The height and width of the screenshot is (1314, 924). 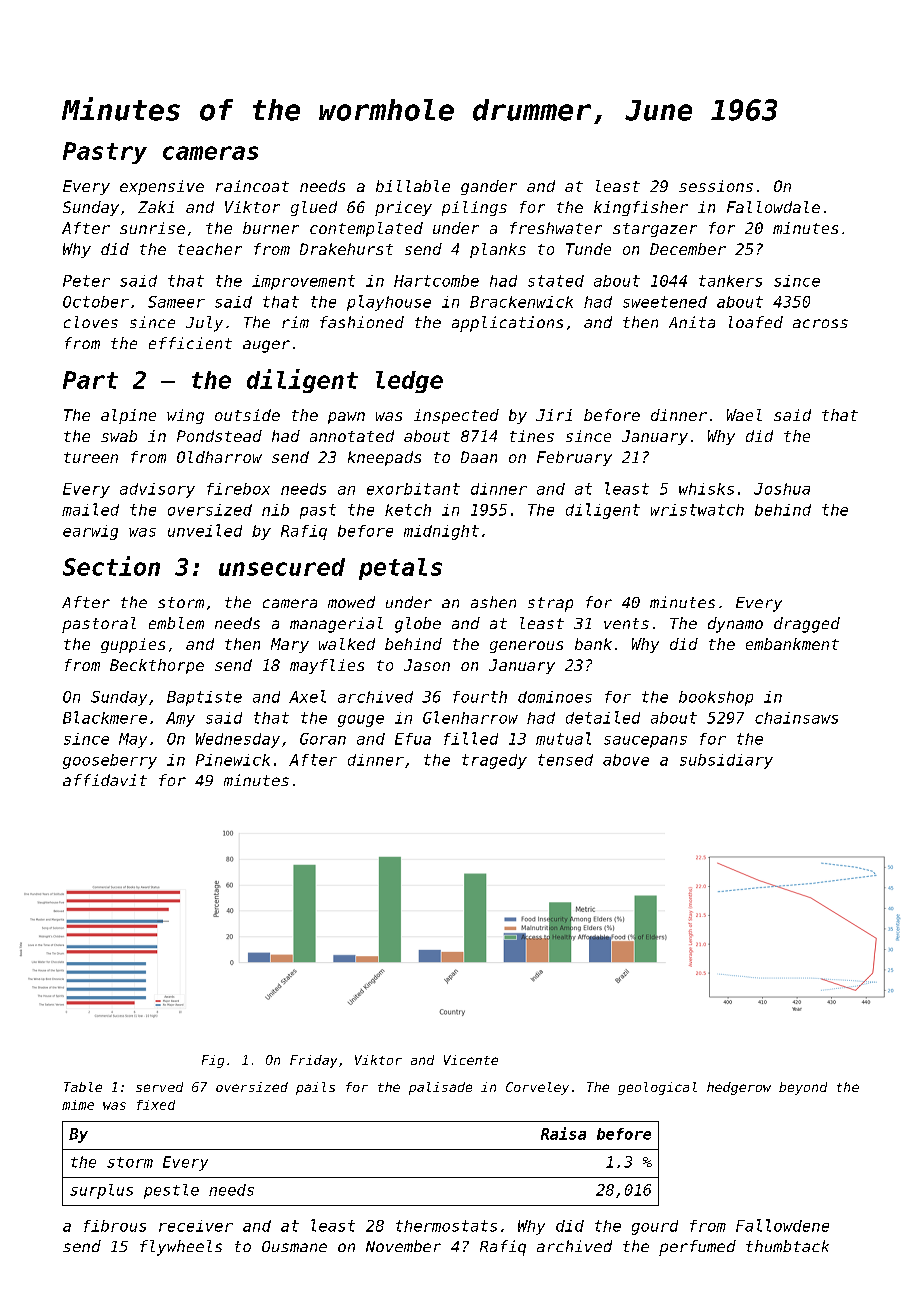 I want to click on mailed, so click(x=90, y=509).
